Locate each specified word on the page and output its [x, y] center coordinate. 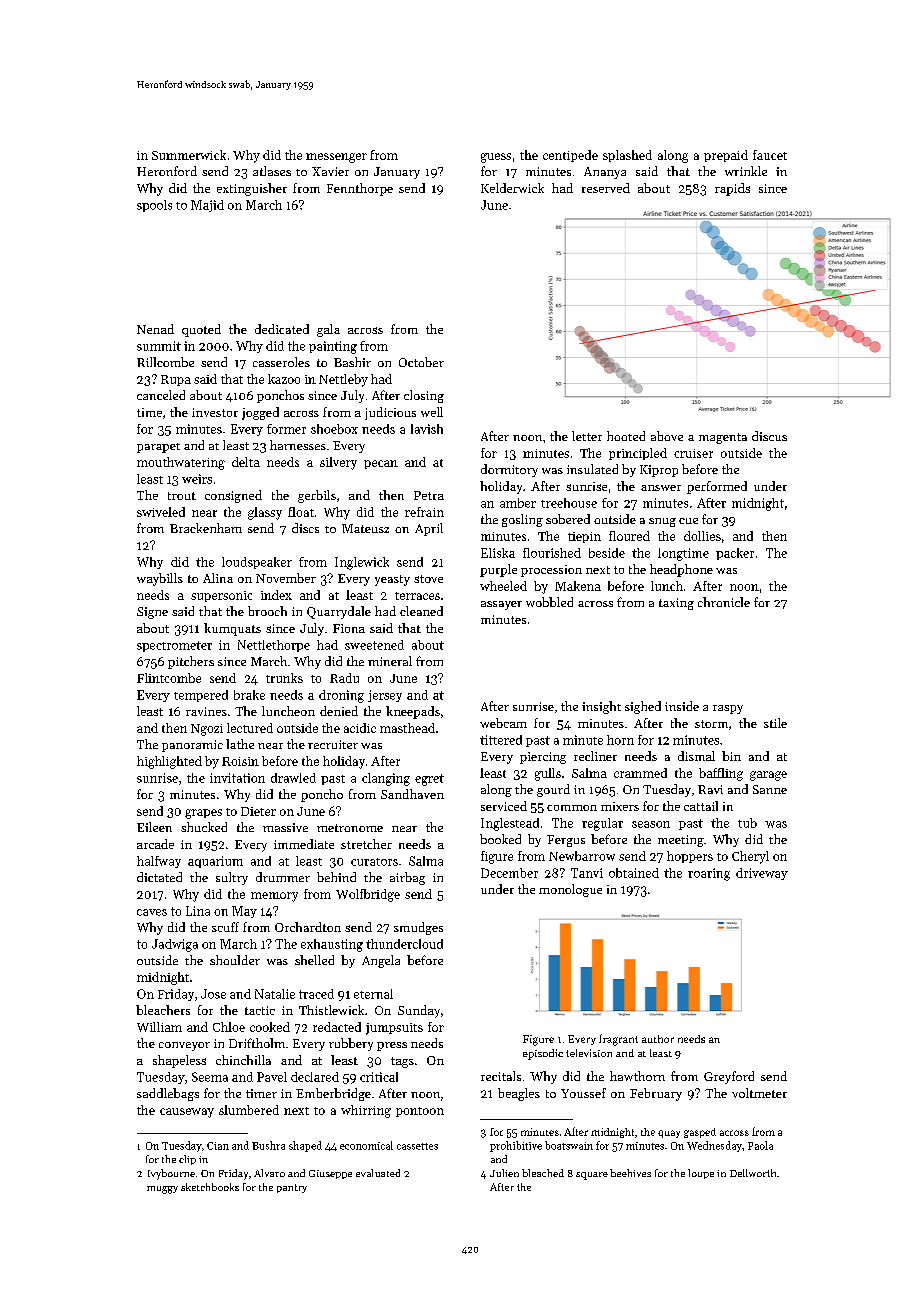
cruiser [693, 453]
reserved [606, 188]
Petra [429, 495]
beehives [630, 1173]
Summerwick [189, 155]
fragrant [618, 1040]
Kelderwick [512, 188]
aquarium [215, 862]
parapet [158, 448]
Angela [381, 961]
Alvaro [269, 1173]
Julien [504, 1173]
